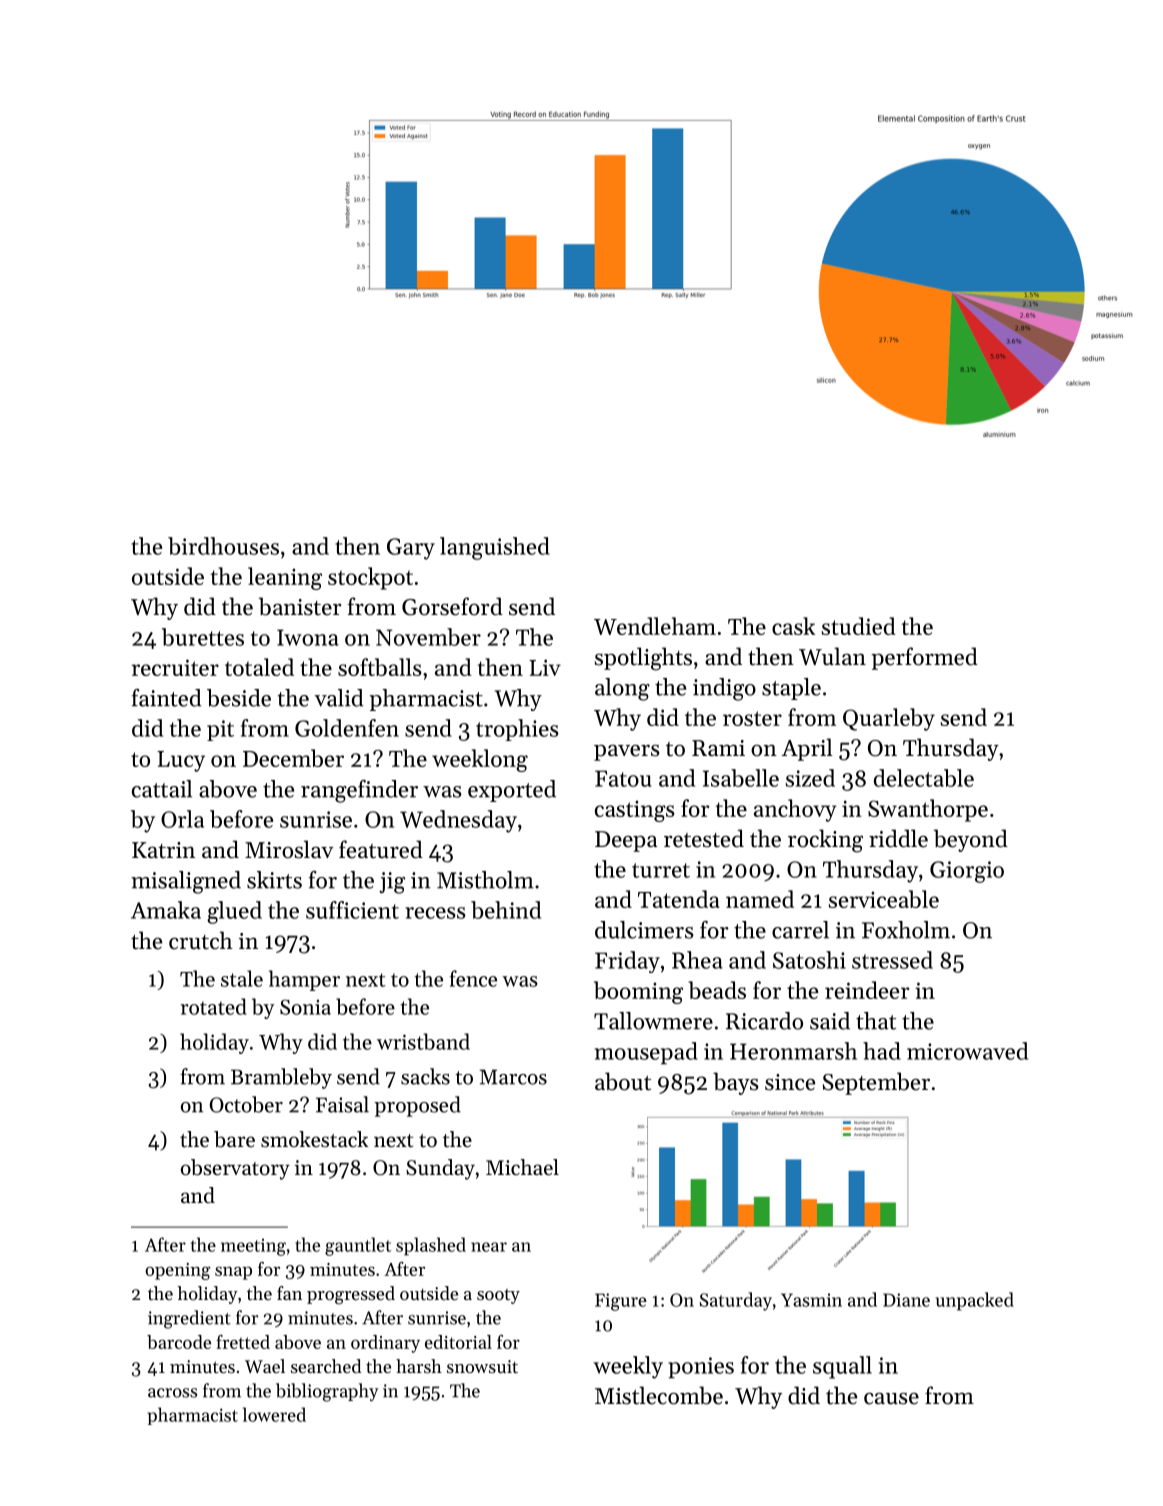 The width and height of the page is (1163, 1506). What do you see at coordinates (924, 778) in the page?
I see `delectable` at bounding box center [924, 778].
